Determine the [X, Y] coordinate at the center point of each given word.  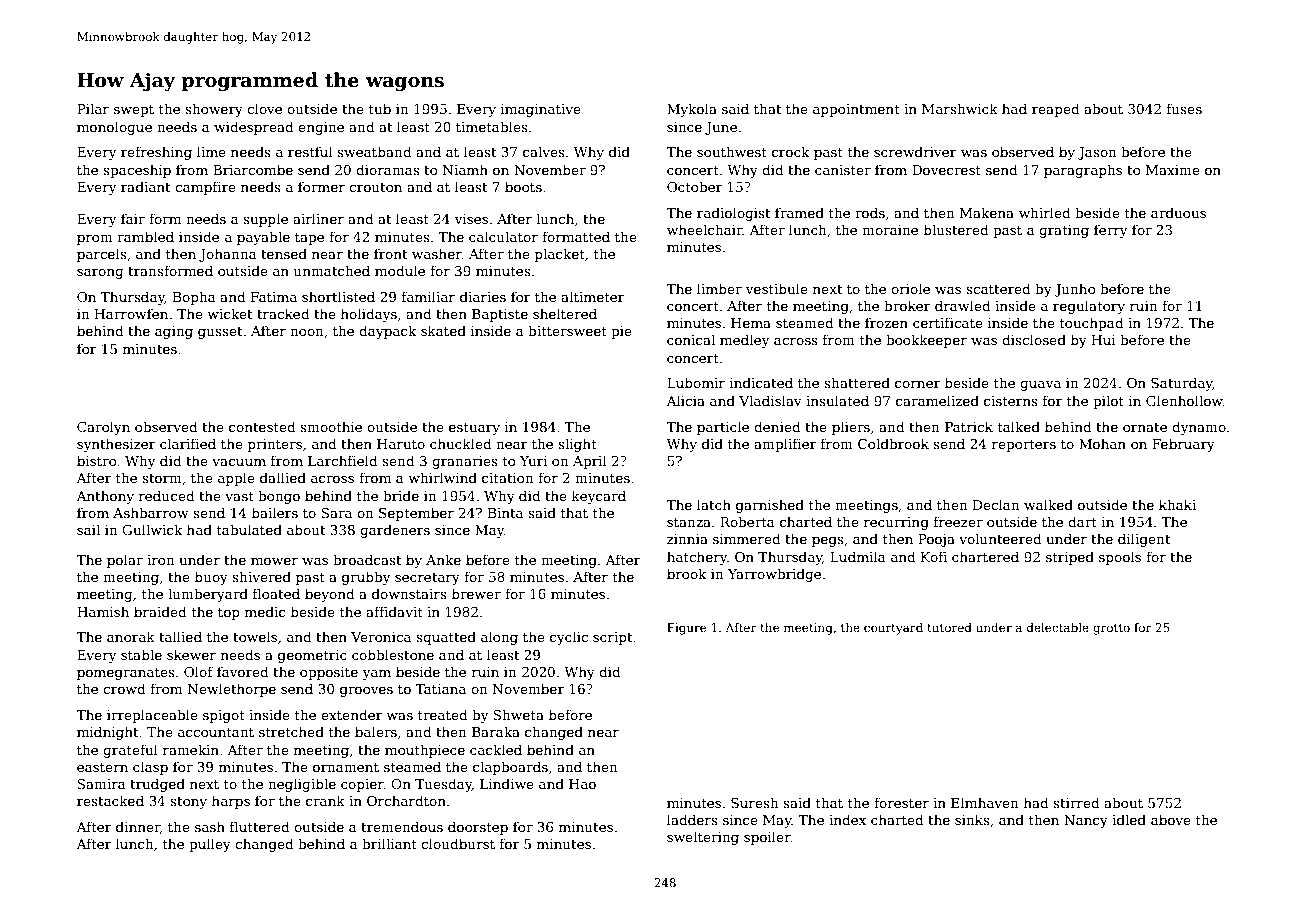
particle [723, 428]
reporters [1024, 446]
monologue [114, 128]
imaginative [541, 110]
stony [188, 803]
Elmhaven [985, 802]
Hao [582, 784]
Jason [1097, 153]
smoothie [331, 426]
